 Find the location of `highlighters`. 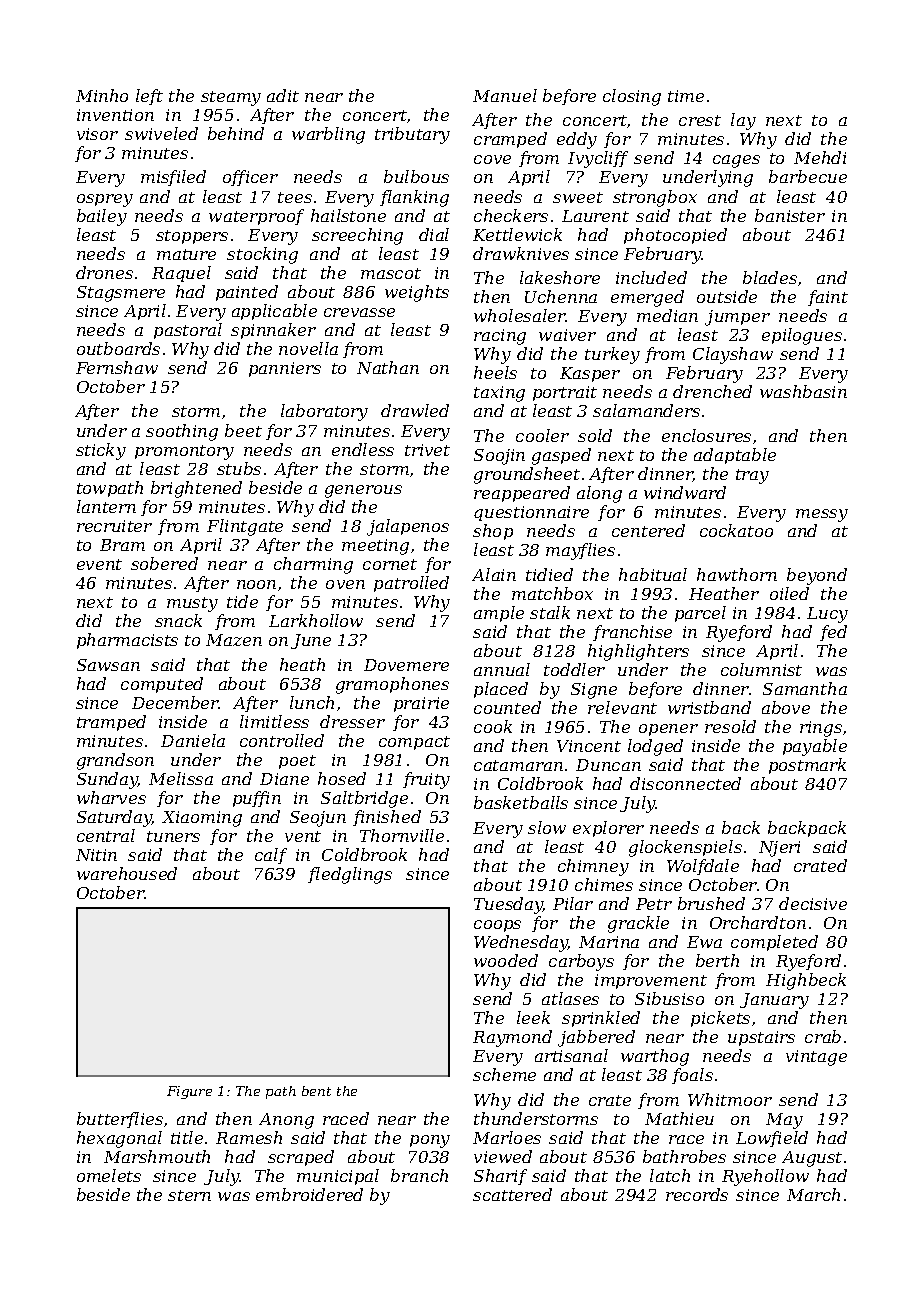

highlighters is located at coordinates (638, 652).
